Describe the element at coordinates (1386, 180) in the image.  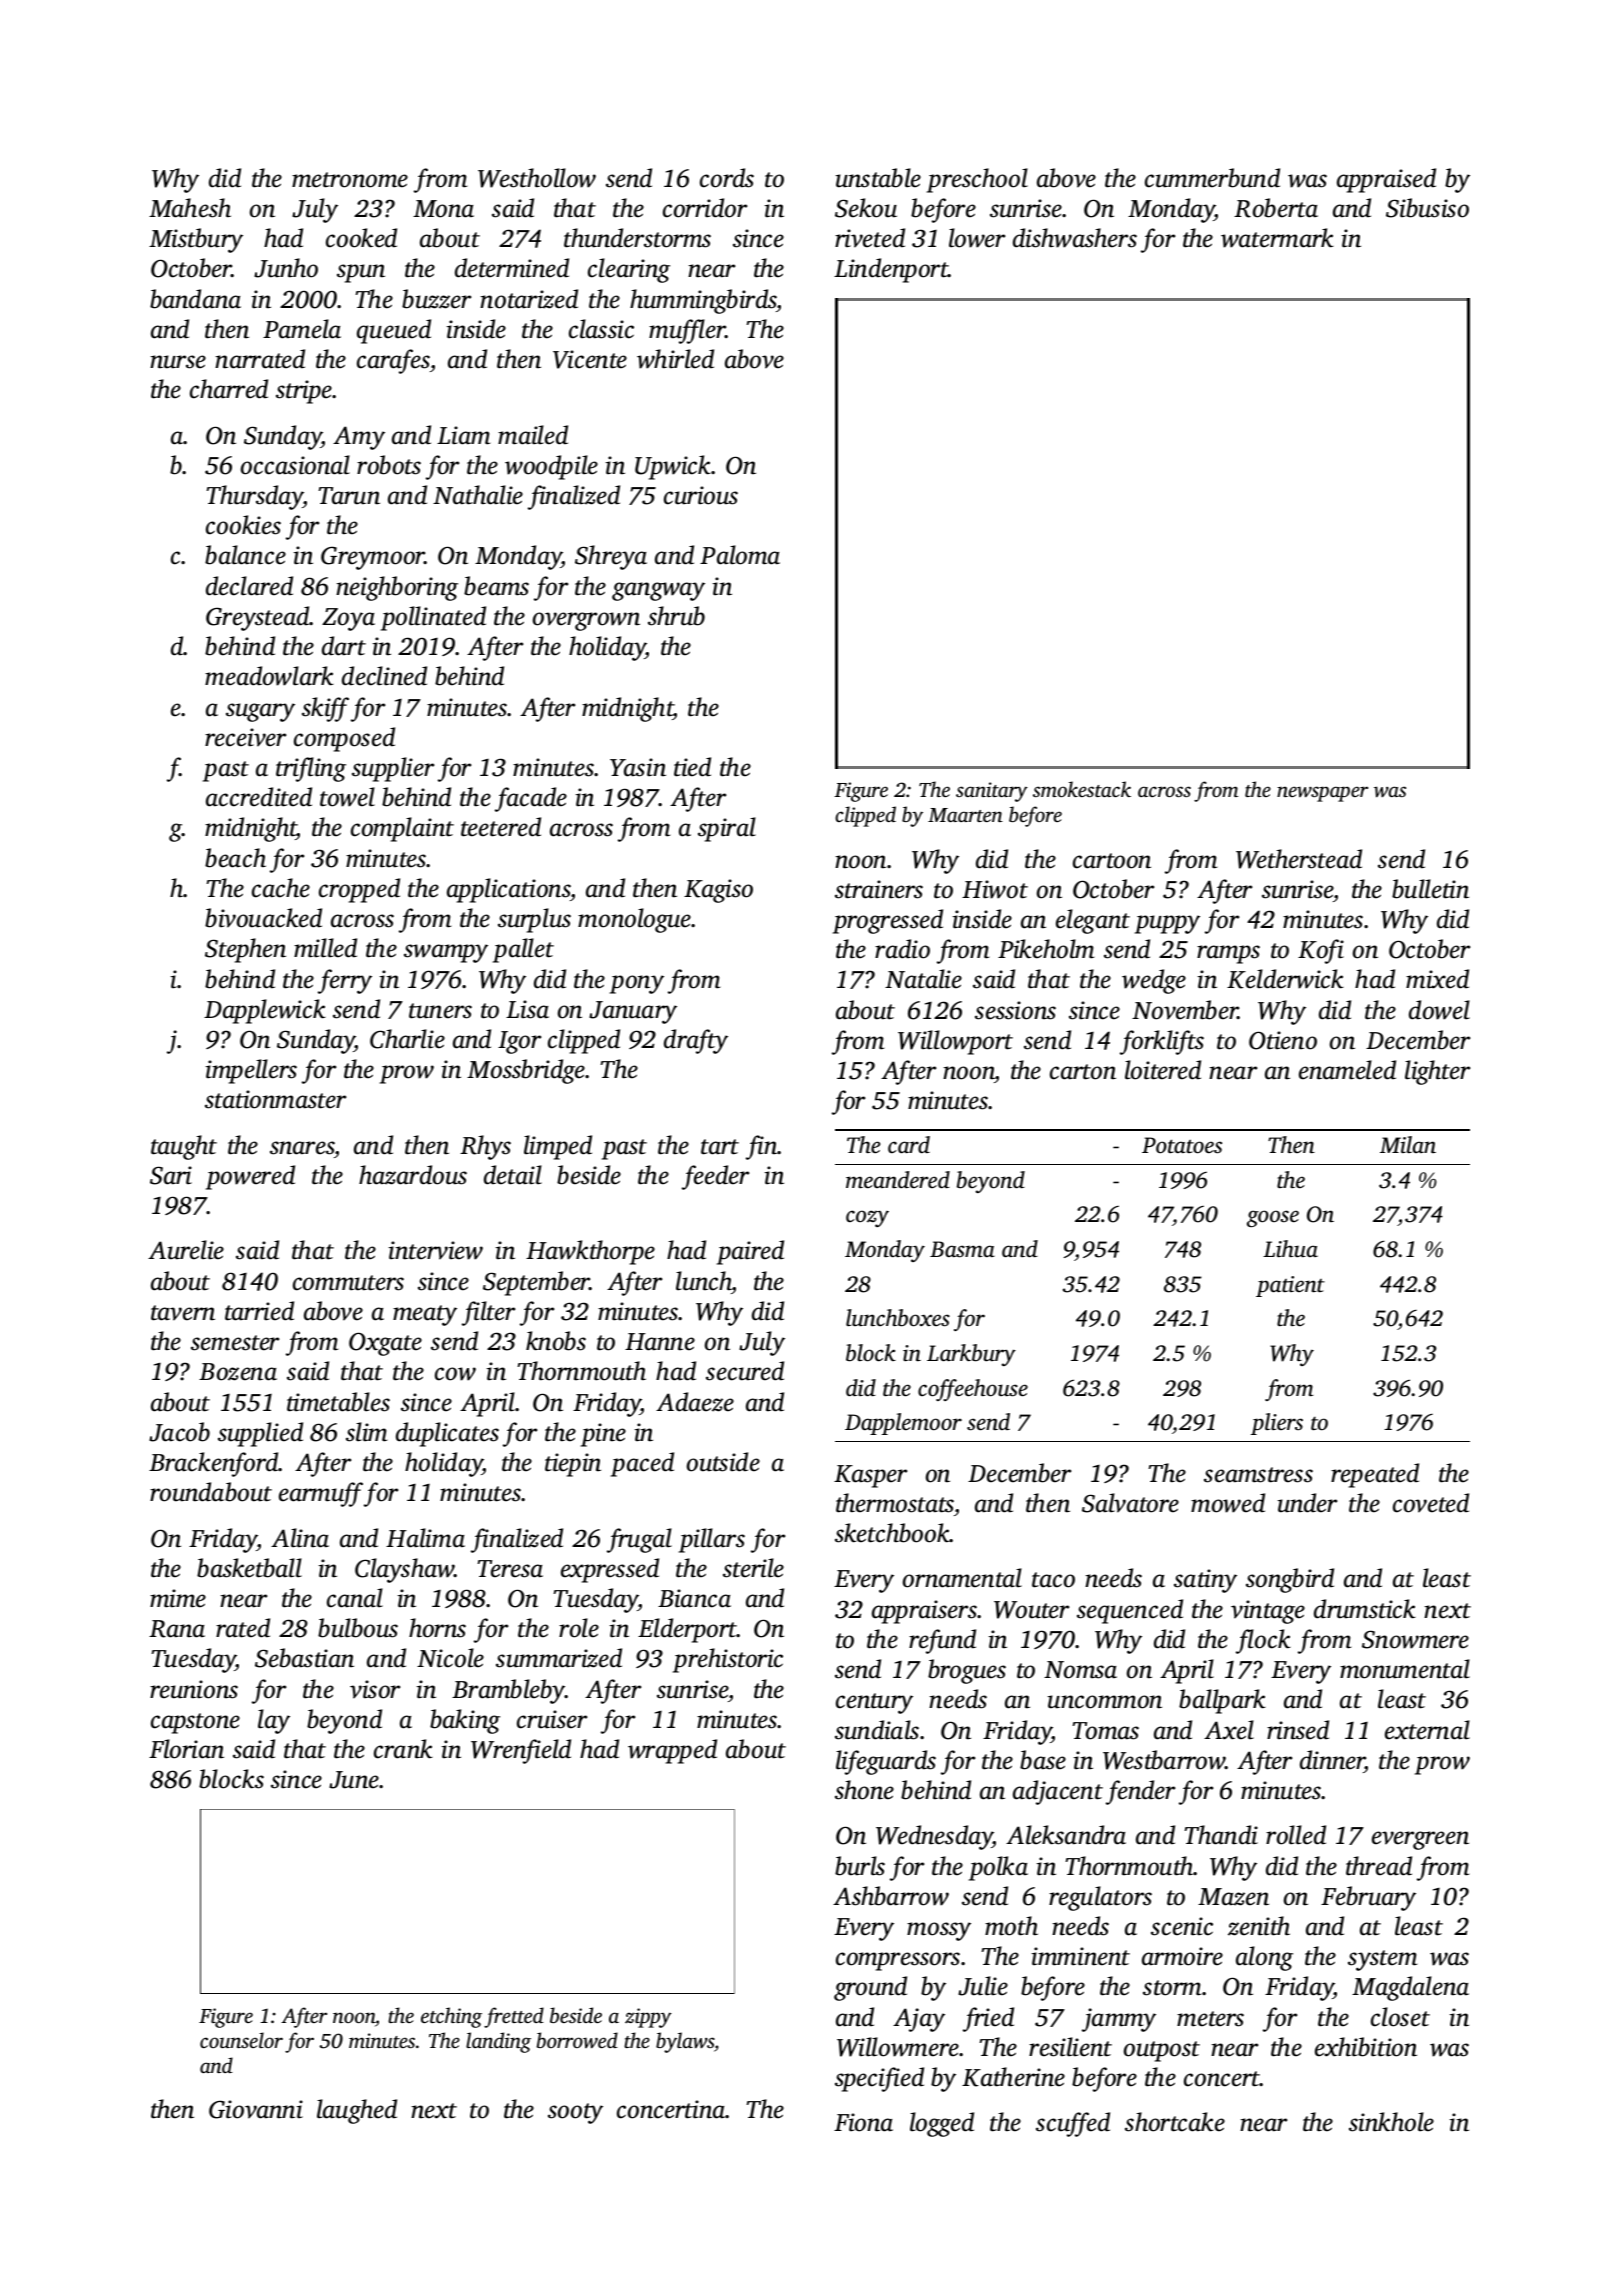
I see `appraised` at that location.
